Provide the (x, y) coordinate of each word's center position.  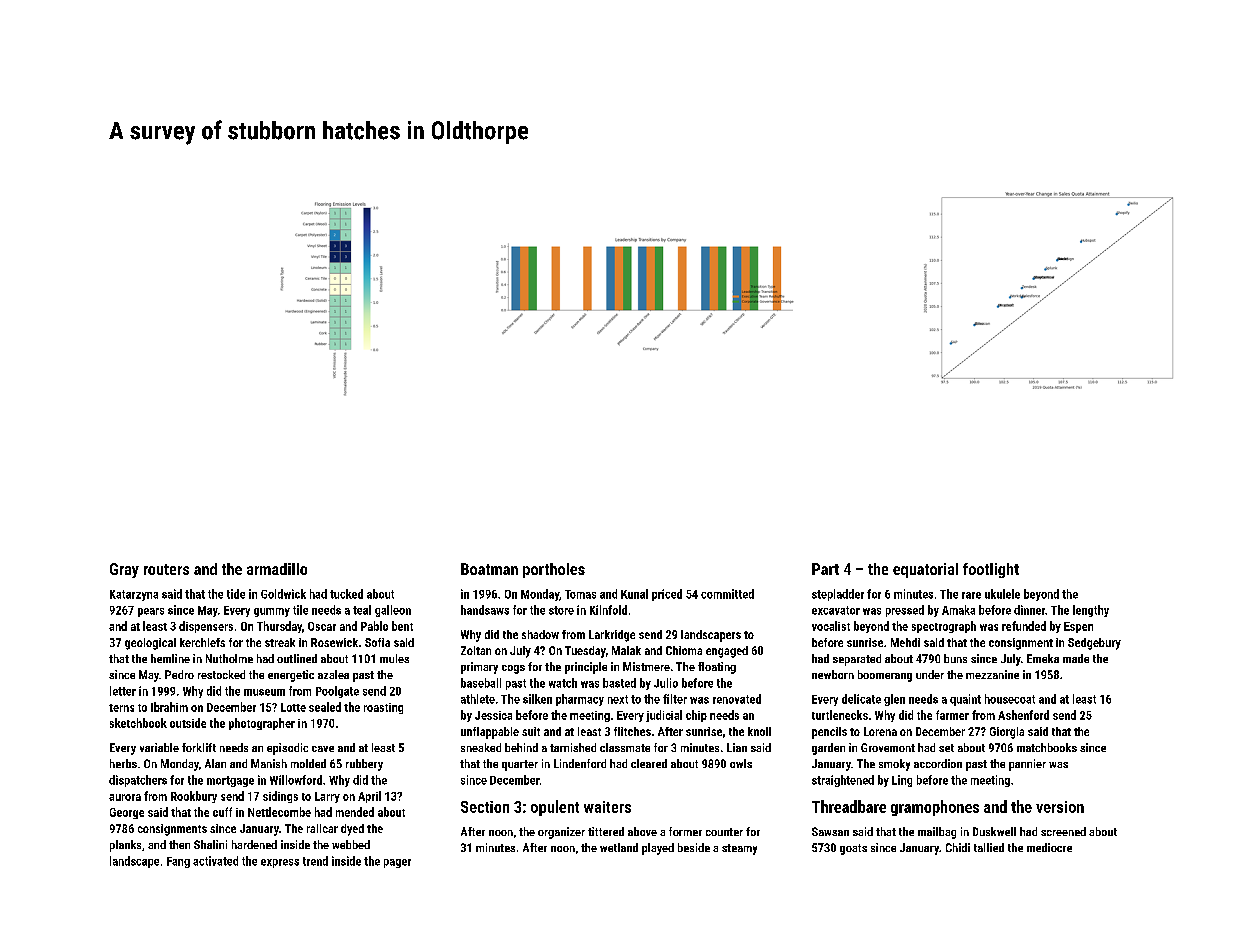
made (1076, 658)
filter (675, 699)
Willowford (296, 780)
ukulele (1002, 594)
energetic (291, 676)
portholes (554, 570)
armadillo (277, 569)
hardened (254, 844)
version (1060, 807)
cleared (649, 763)
